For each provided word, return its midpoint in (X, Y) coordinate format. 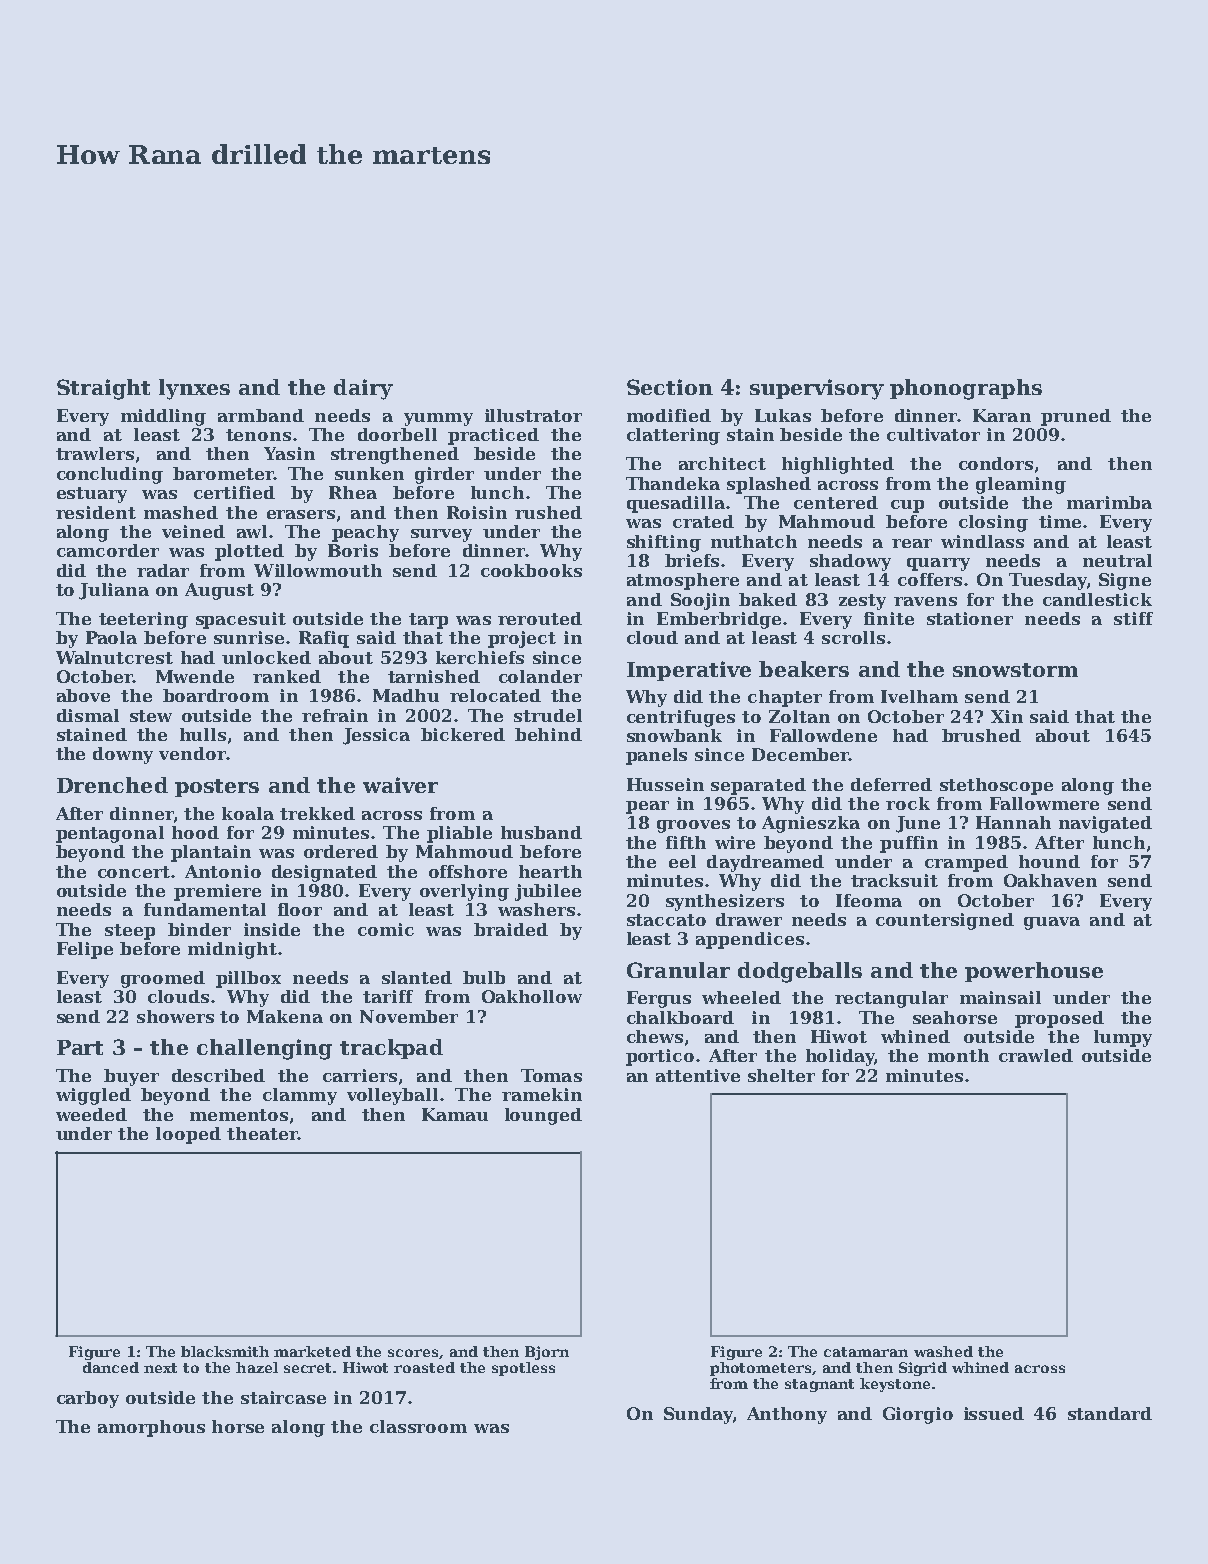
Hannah (1013, 822)
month (958, 1055)
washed (943, 1351)
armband (261, 415)
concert (134, 872)
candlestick (1097, 599)
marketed (312, 1351)
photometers (760, 1369)
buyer (131, 1077)
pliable (459, 834)
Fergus (659, 999)
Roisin (477, 512)
